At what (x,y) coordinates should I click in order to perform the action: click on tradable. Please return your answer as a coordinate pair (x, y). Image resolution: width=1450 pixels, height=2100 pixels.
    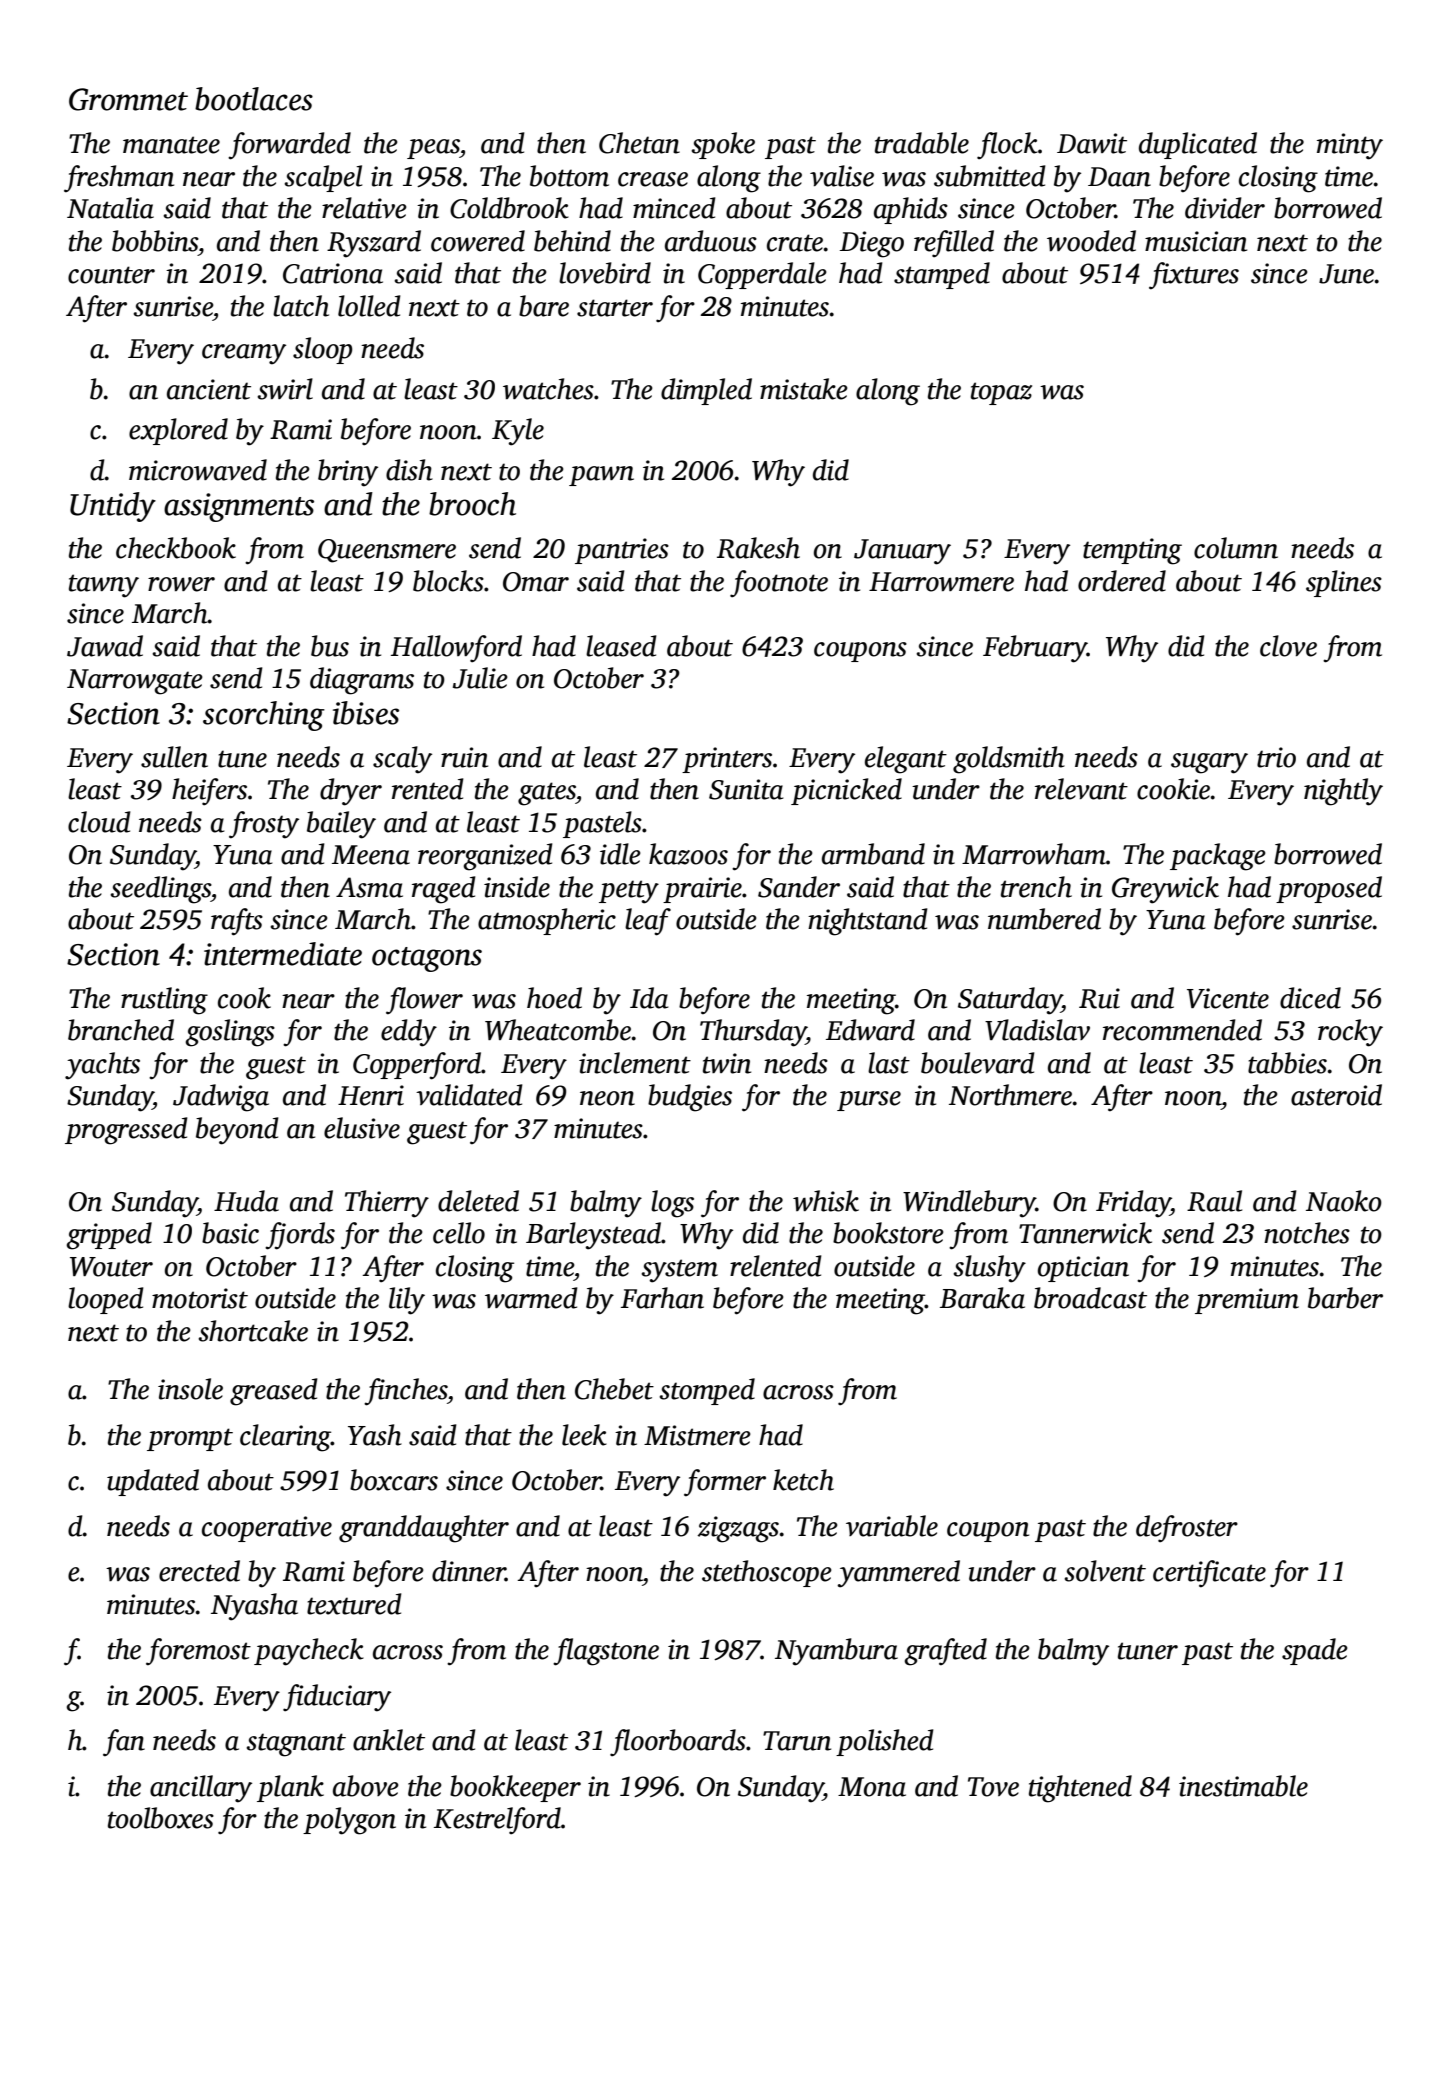
    Looking at the image, I should click on (922, 143).
